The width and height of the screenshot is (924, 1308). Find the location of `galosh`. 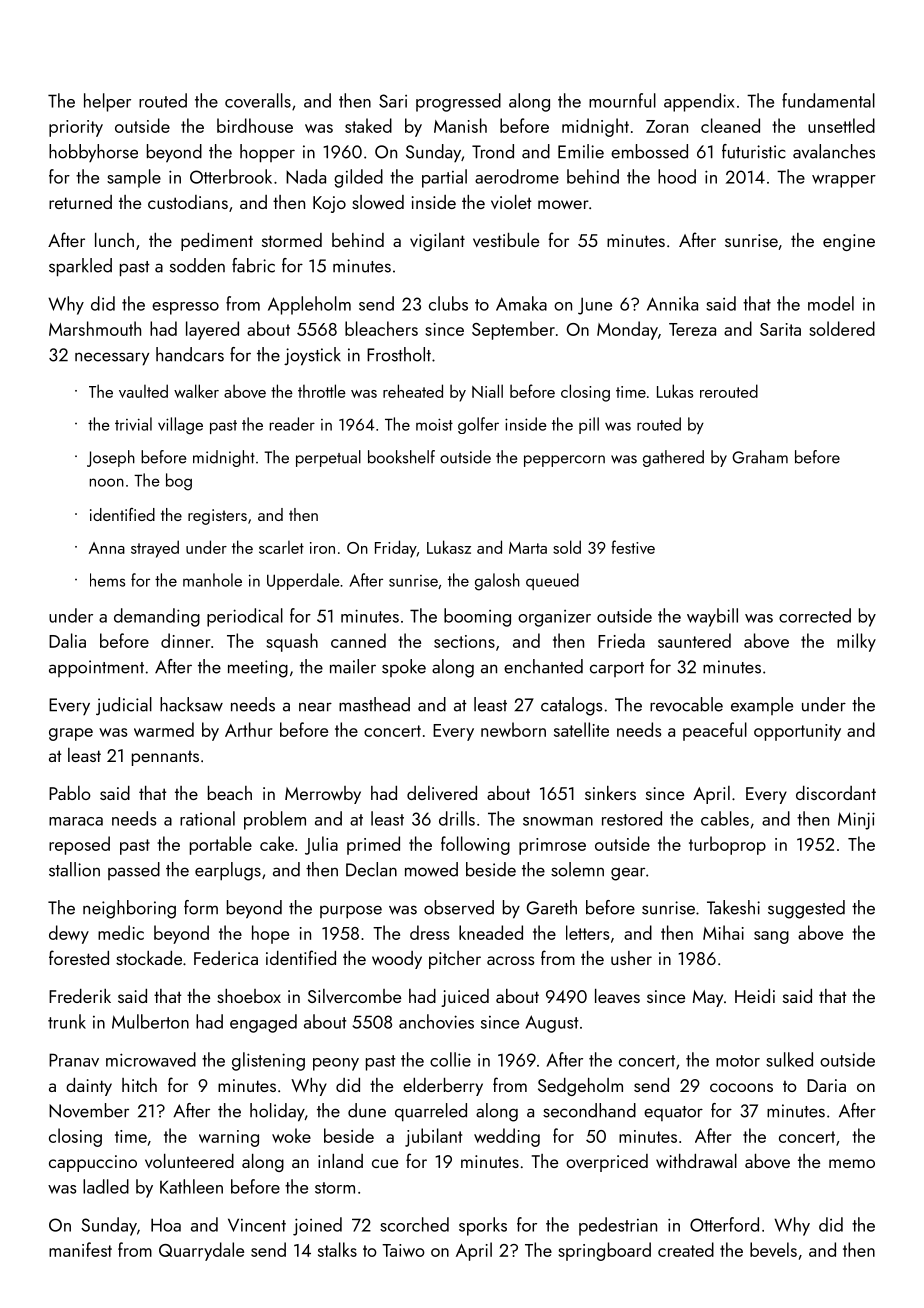

galosh is located at coordinates (497, 582).
